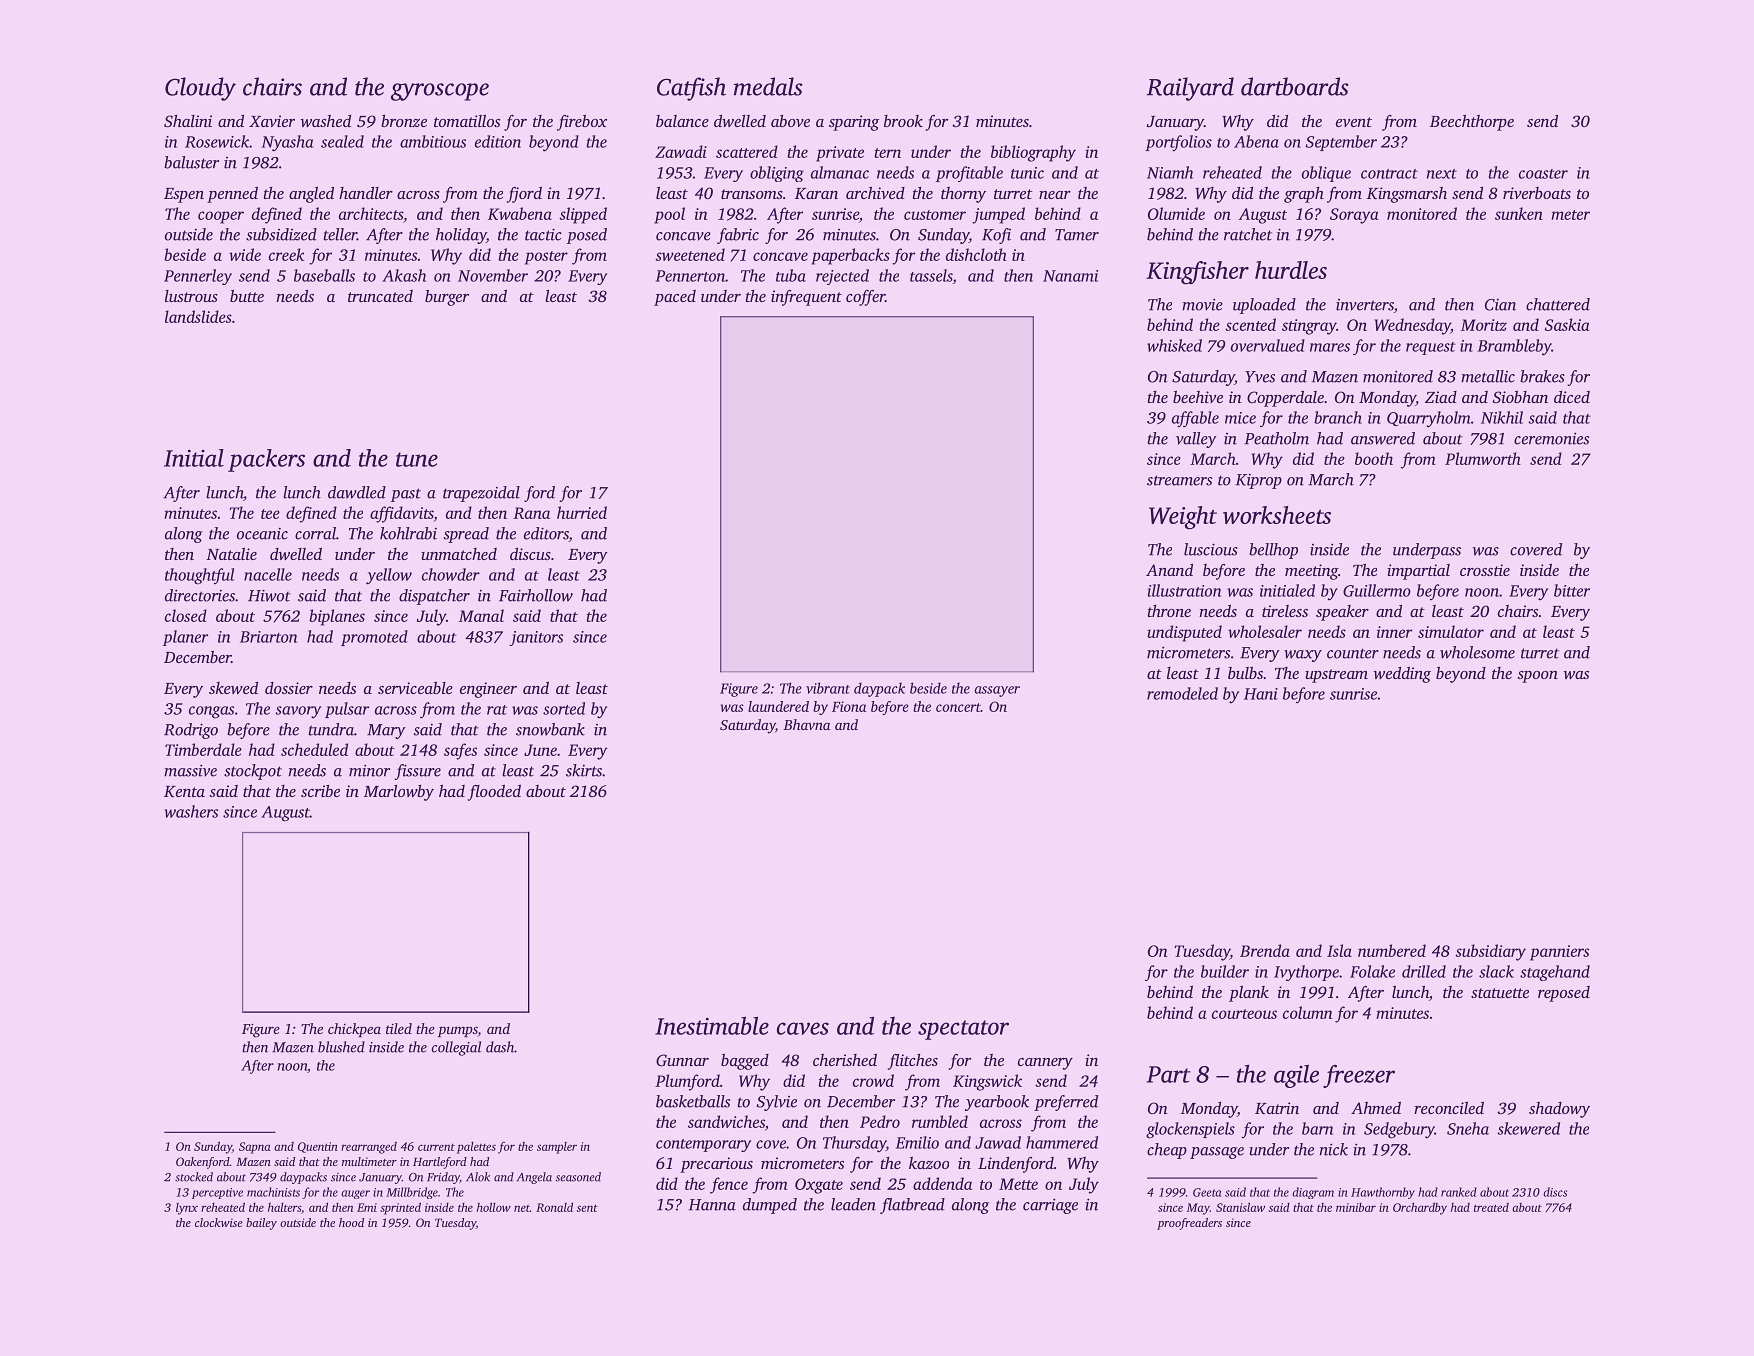 The height and width of the screenshot is (1356, 1754). I want to click on Rodrigo, so click(191, 731).
